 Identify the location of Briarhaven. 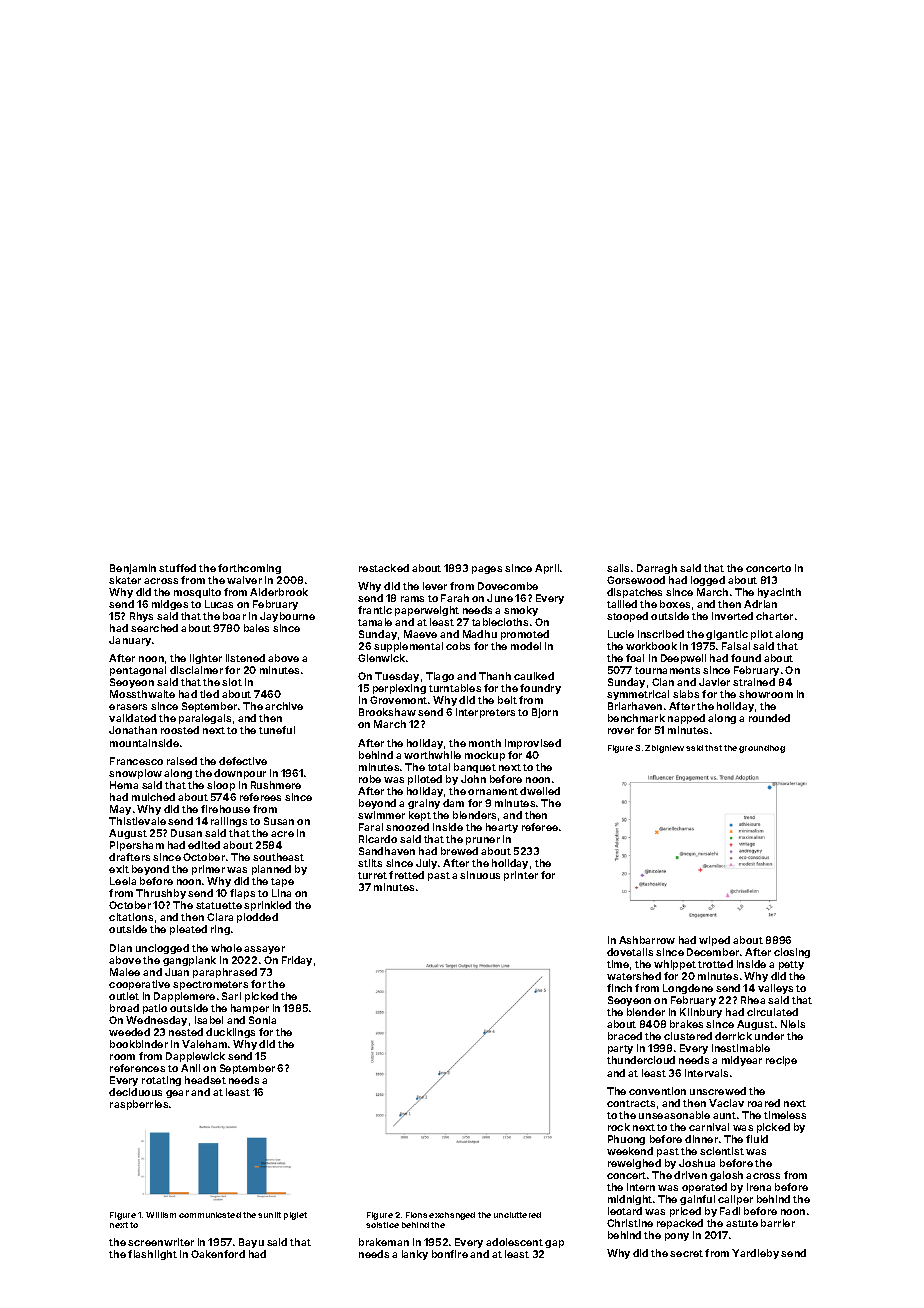
(635, 706).
